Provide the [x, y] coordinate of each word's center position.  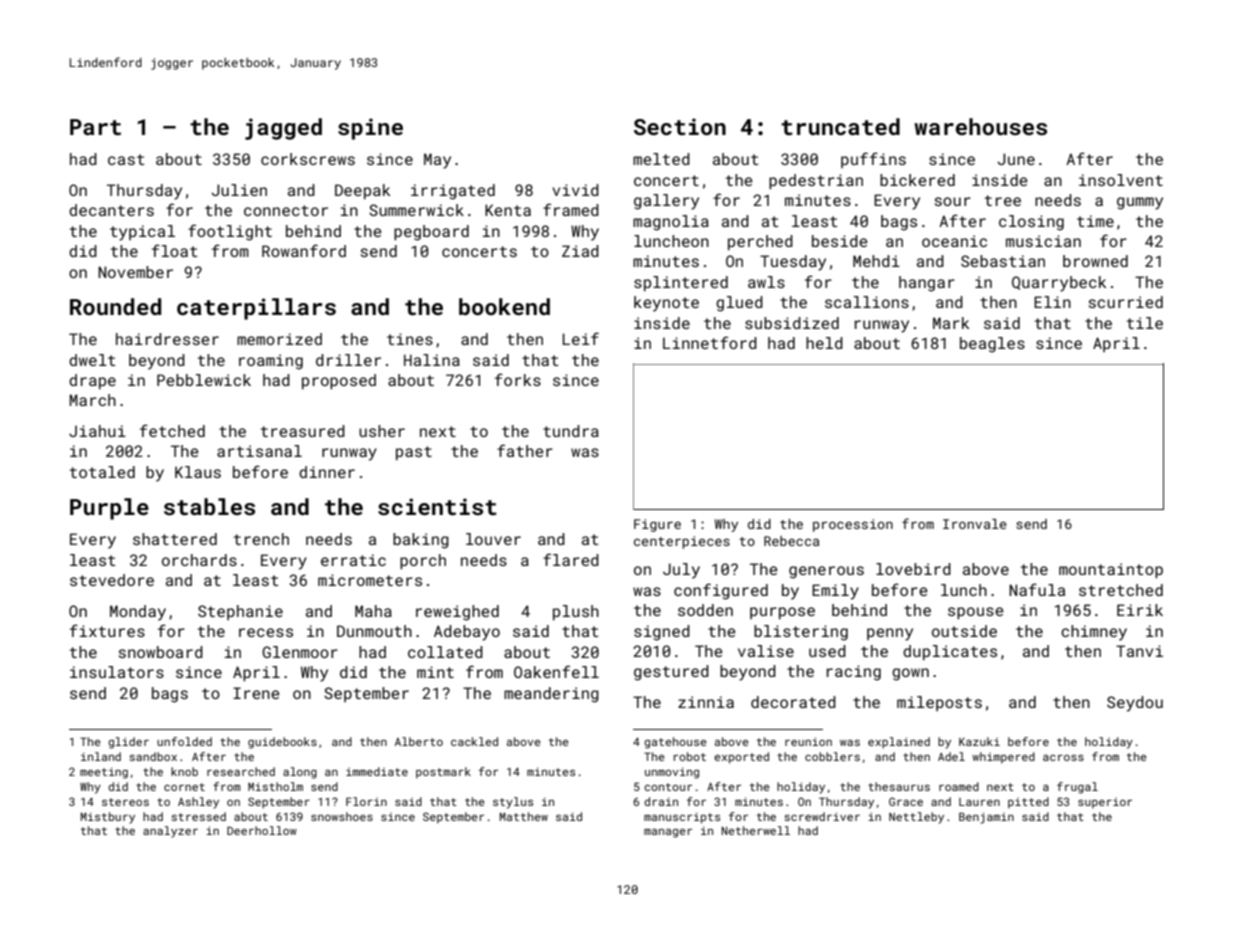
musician [1043, 241]
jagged [283, 129]
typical [142, 233]
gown [910, 674]
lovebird [913, 569]
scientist [437, 506]
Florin [366, 801]
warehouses [980, 126]
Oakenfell [556, 671]
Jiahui [97, 431]
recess [266, 632]
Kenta [508, 210]
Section [680, 126]
